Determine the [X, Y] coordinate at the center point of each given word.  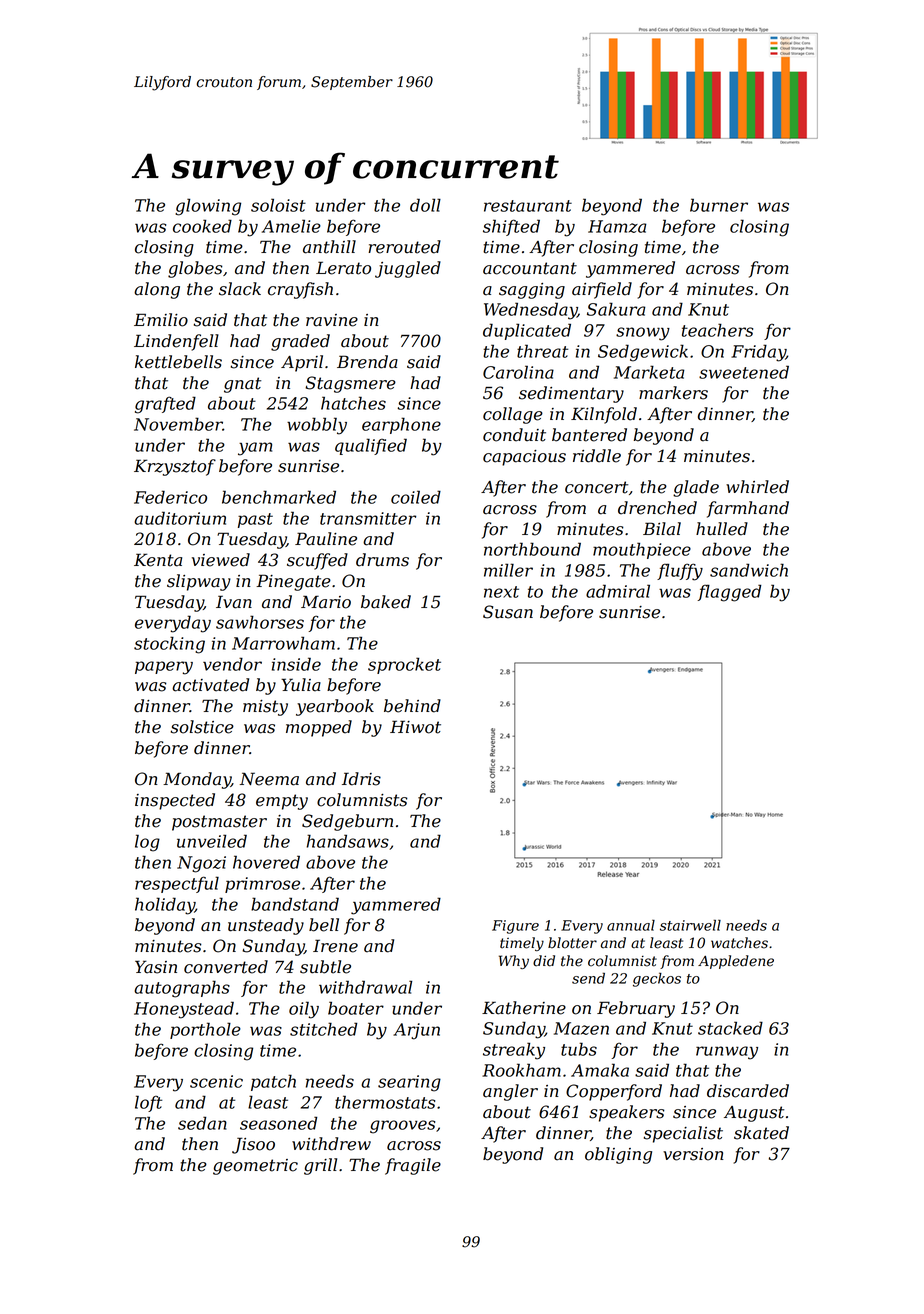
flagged [729, 593]
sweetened [744, 372]
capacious [524, 458]
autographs [182, 989]
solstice [202, 727]
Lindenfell [176, 342]
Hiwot [415, 727]
